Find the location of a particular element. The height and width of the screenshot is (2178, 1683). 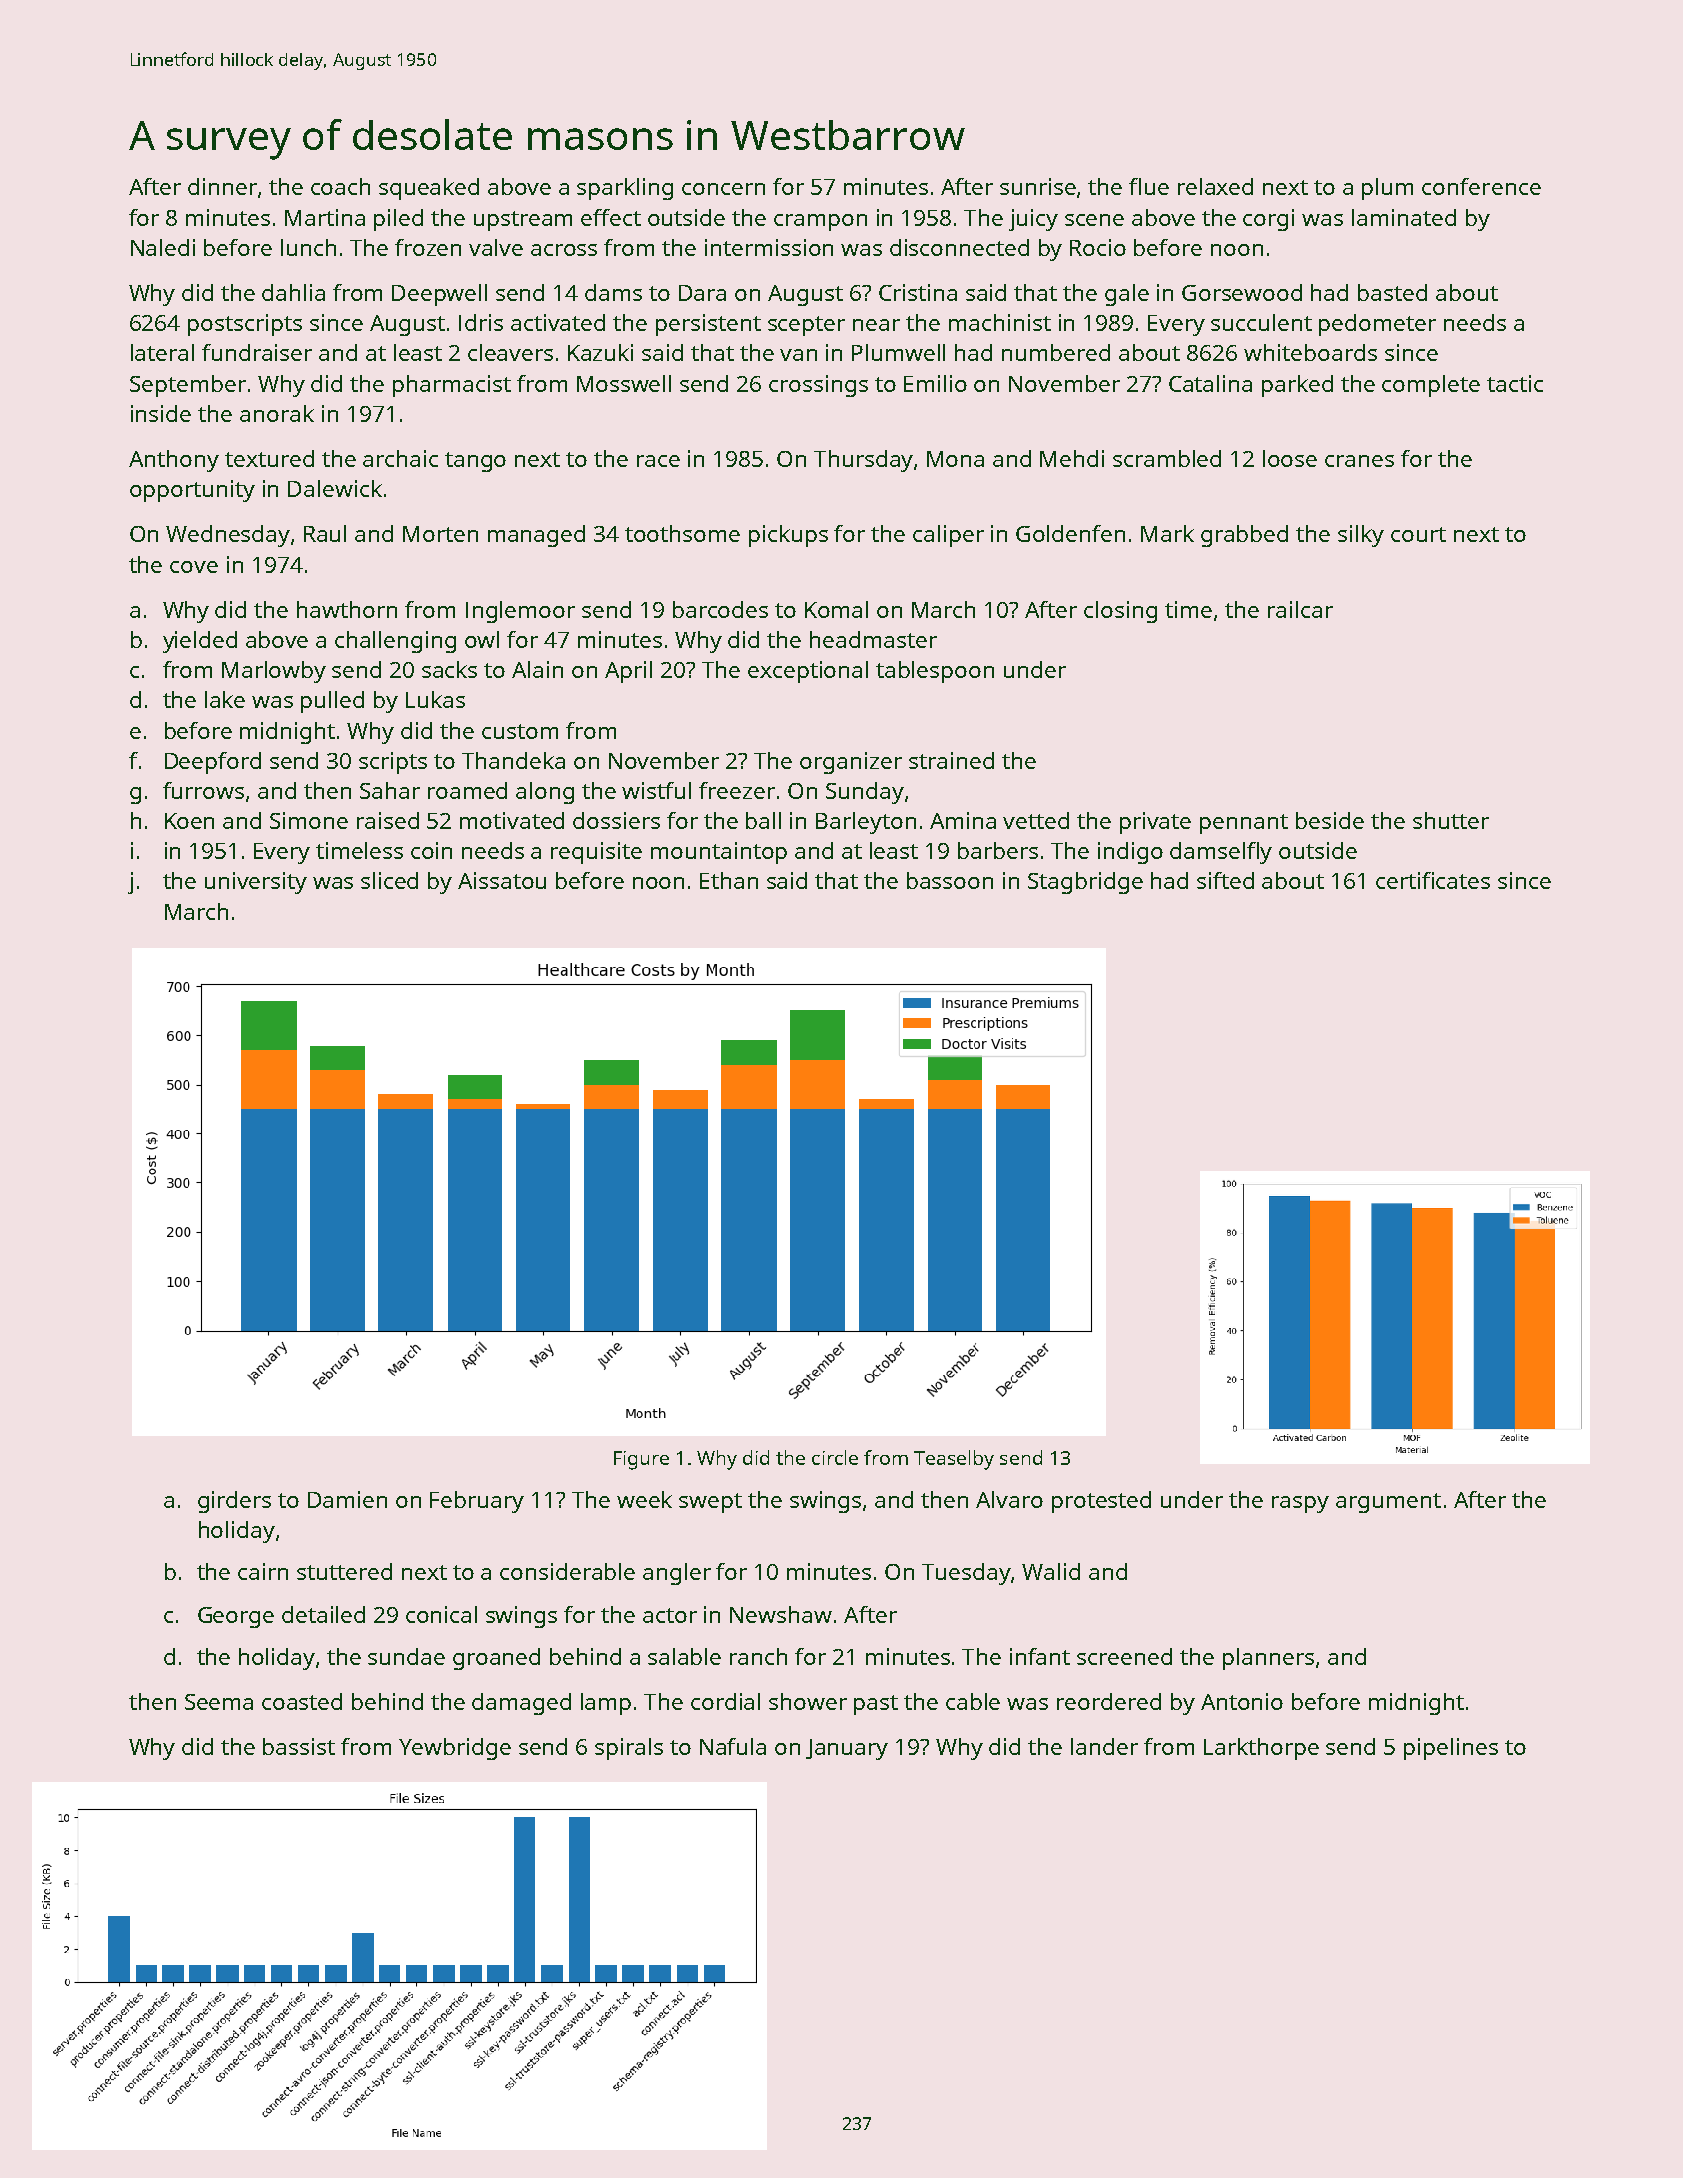

university is located at coordinates (256, 883).
